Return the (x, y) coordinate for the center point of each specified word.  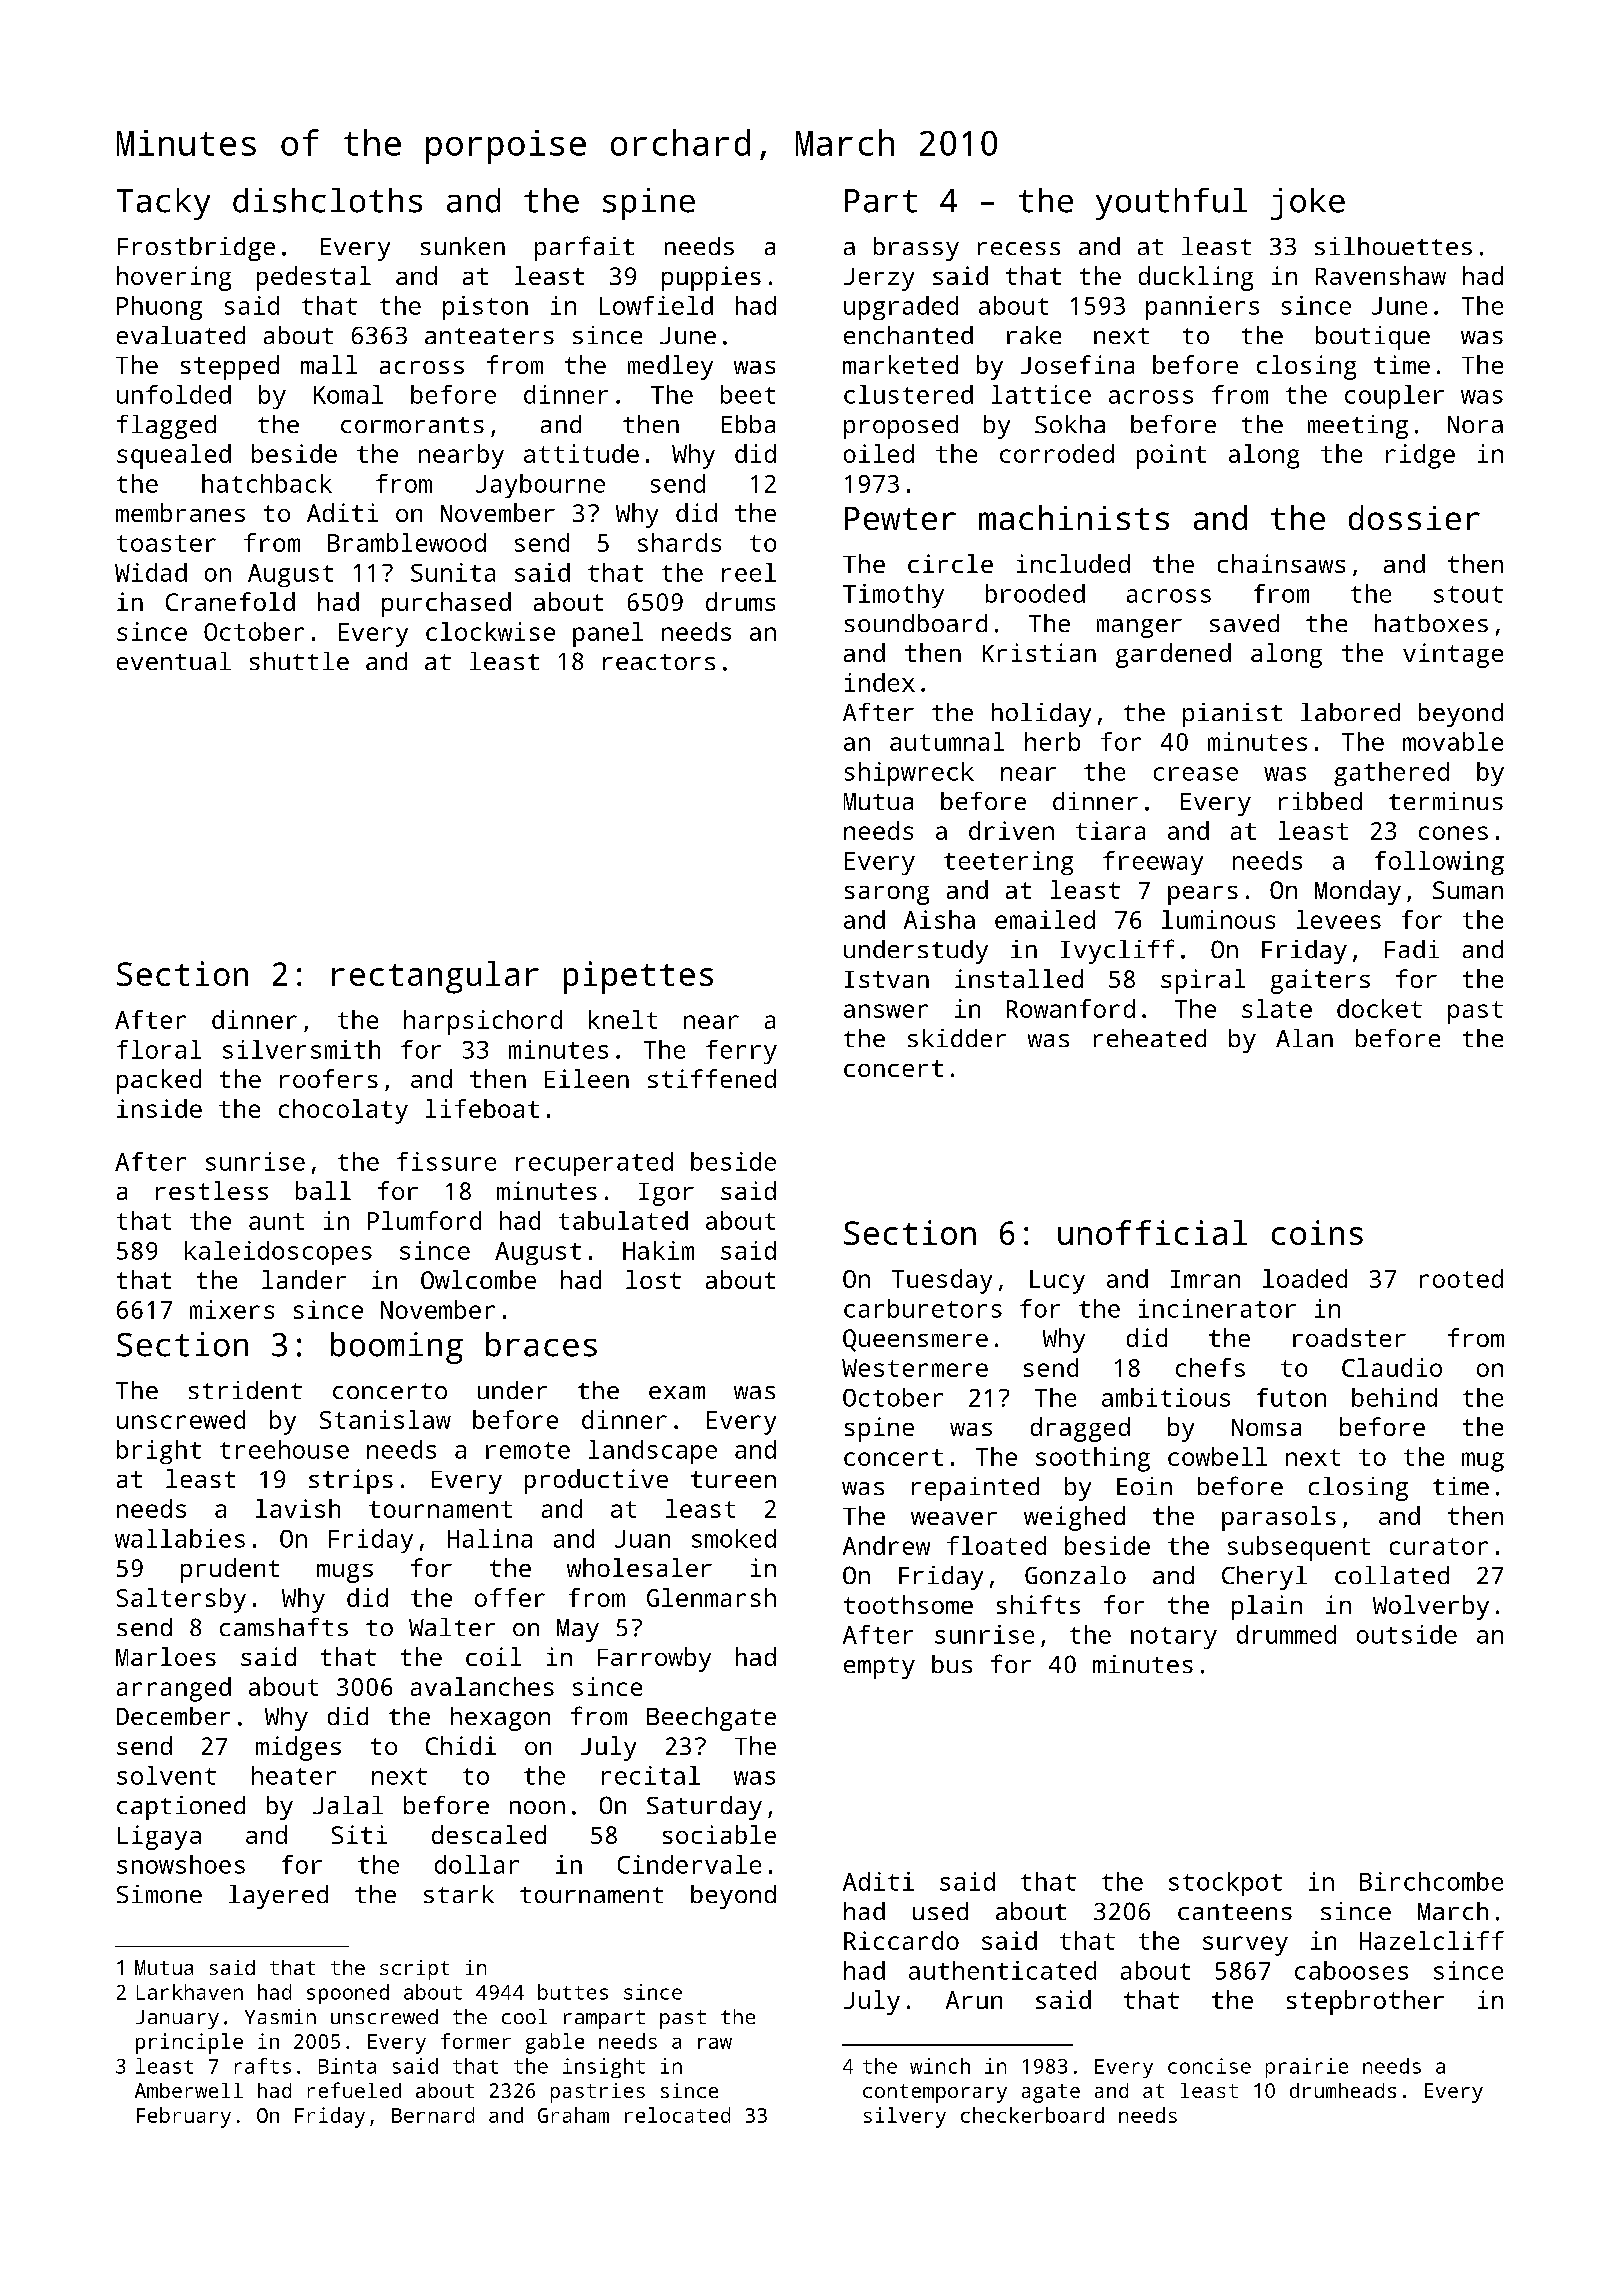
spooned (348, 1994)
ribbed (1320, 801)
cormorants (412, 425)
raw (715, 2043)
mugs (345, 1573)
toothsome (908, 1604)
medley (670, 367)
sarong (887, 895)
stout (1468, 594)
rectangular (435, 977)
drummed (1286, 1634)
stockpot (1225, 1884)
